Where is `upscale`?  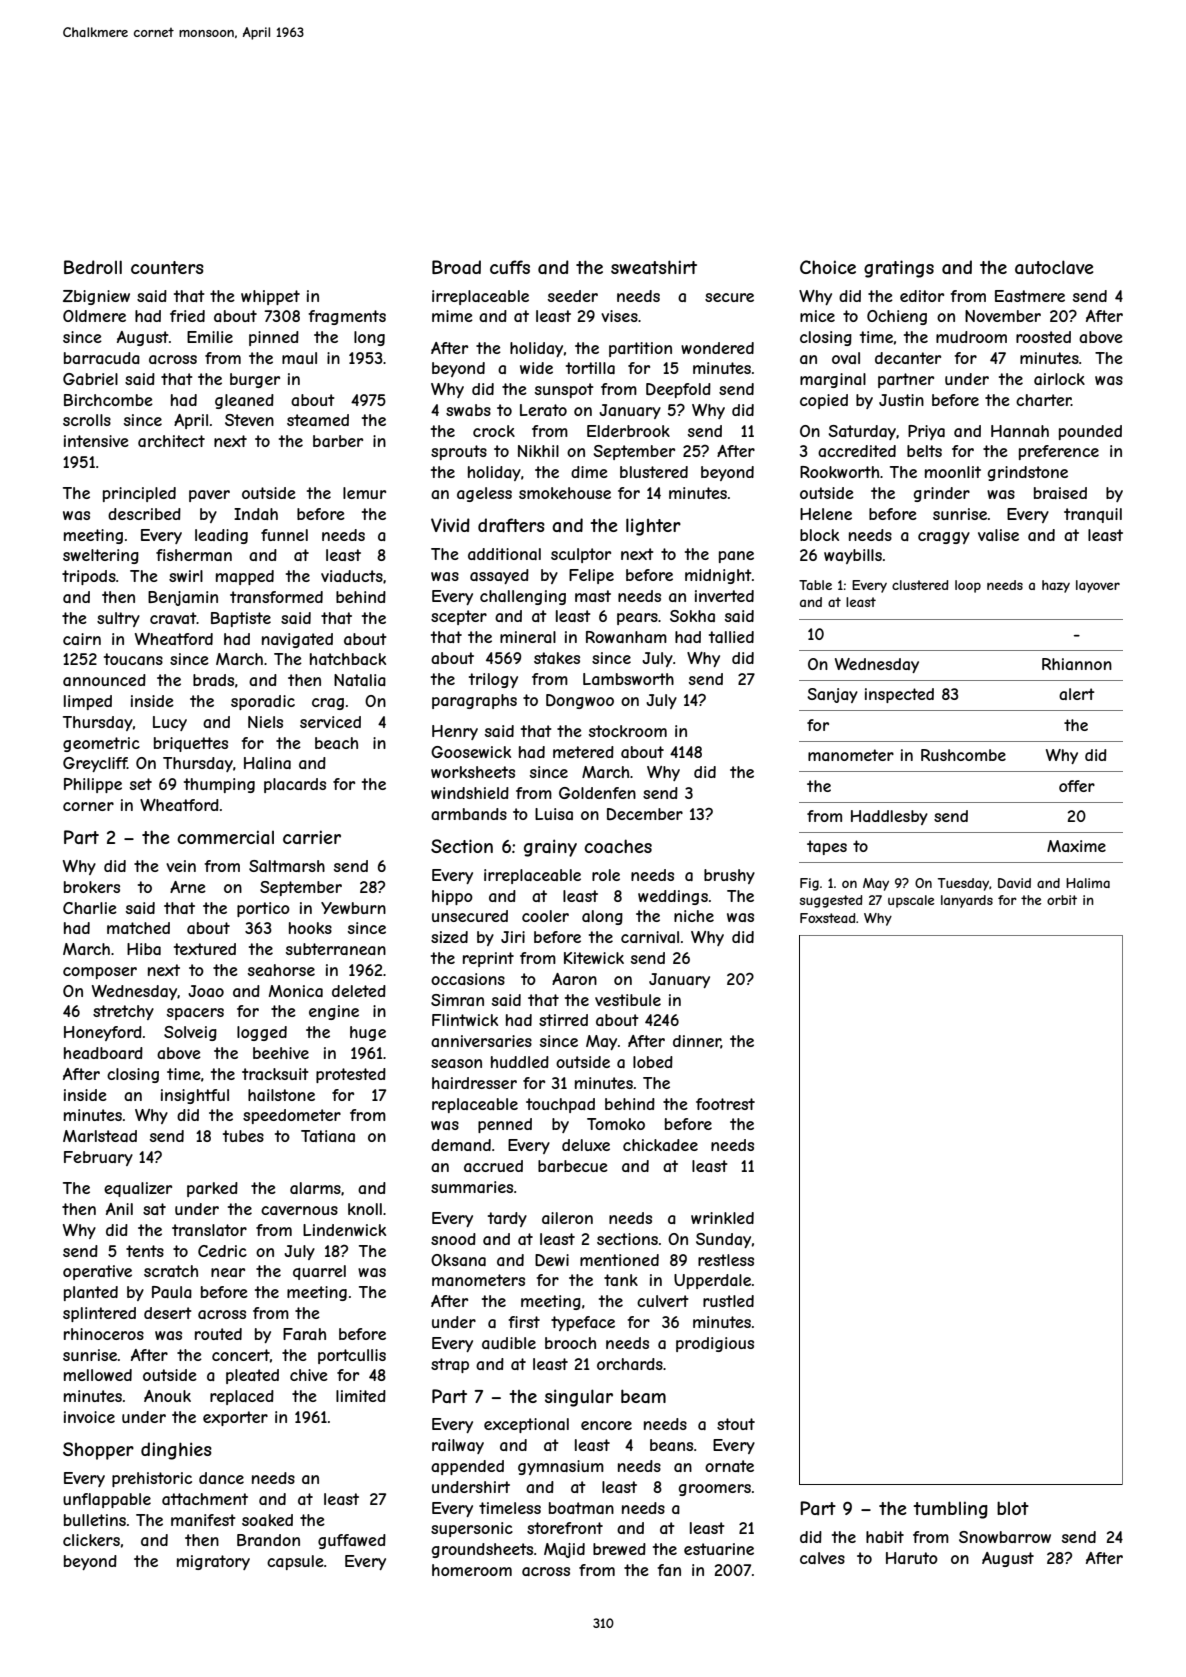 upscale is located at coordinates (911, 901).
